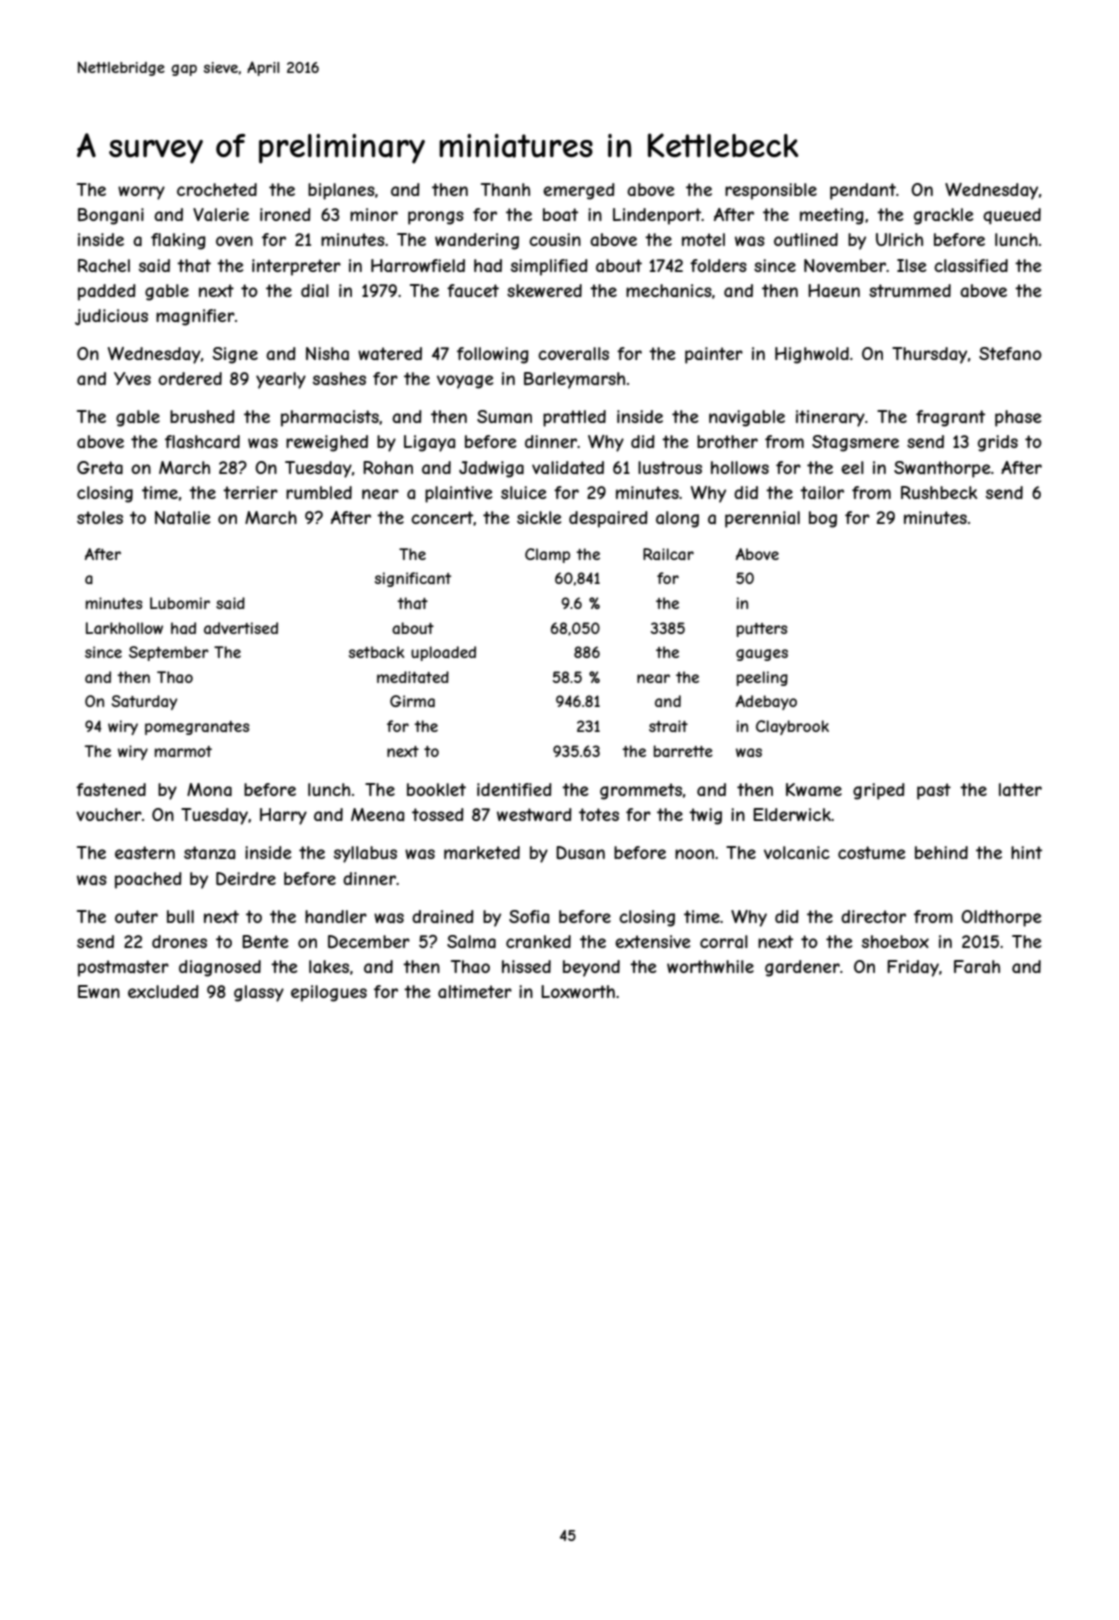 The height and width of the image is (1620, 1119). I want to click on Loxworth, so click(578, 991).
